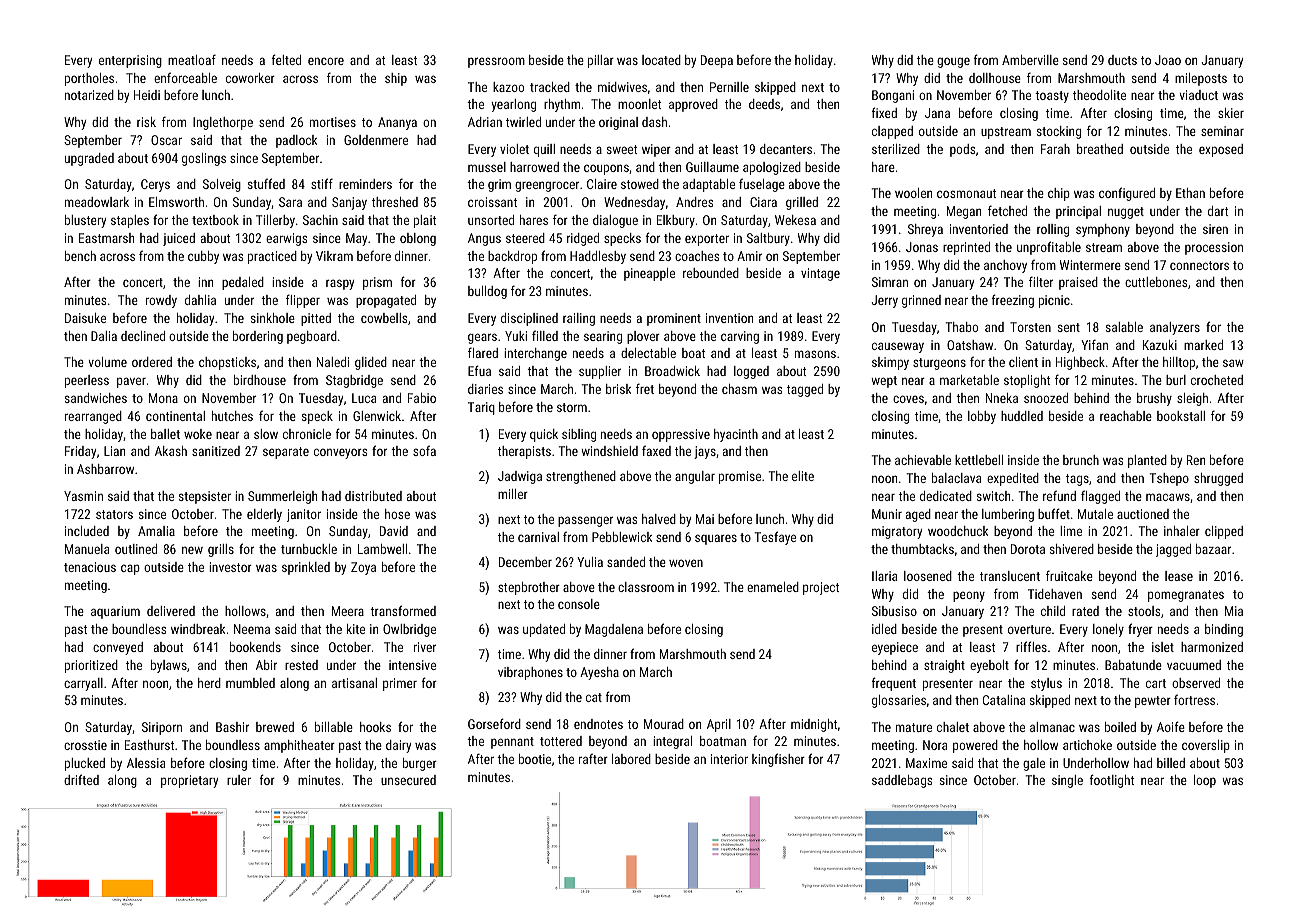  What do you see at coordinates (179, 239) in the screenshot?
I see `juiced` at bounding box center [179, 239].
